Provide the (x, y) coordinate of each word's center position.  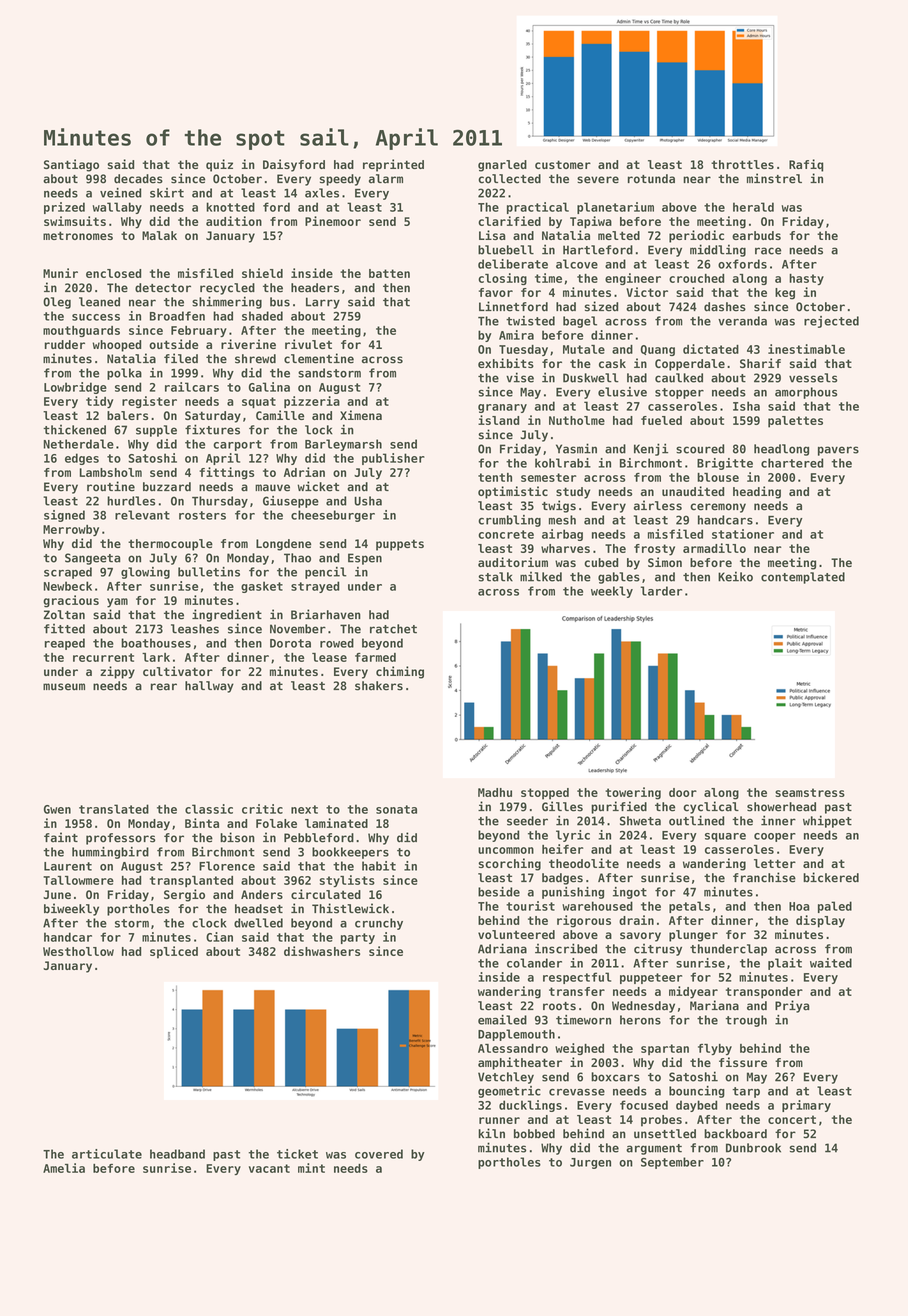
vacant (269, 1168)
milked (541, 576)
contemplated (803, 578)
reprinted (393, 165)
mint (311, 1168)
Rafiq (806, 165)
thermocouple (170, 545)
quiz (219, 165)
